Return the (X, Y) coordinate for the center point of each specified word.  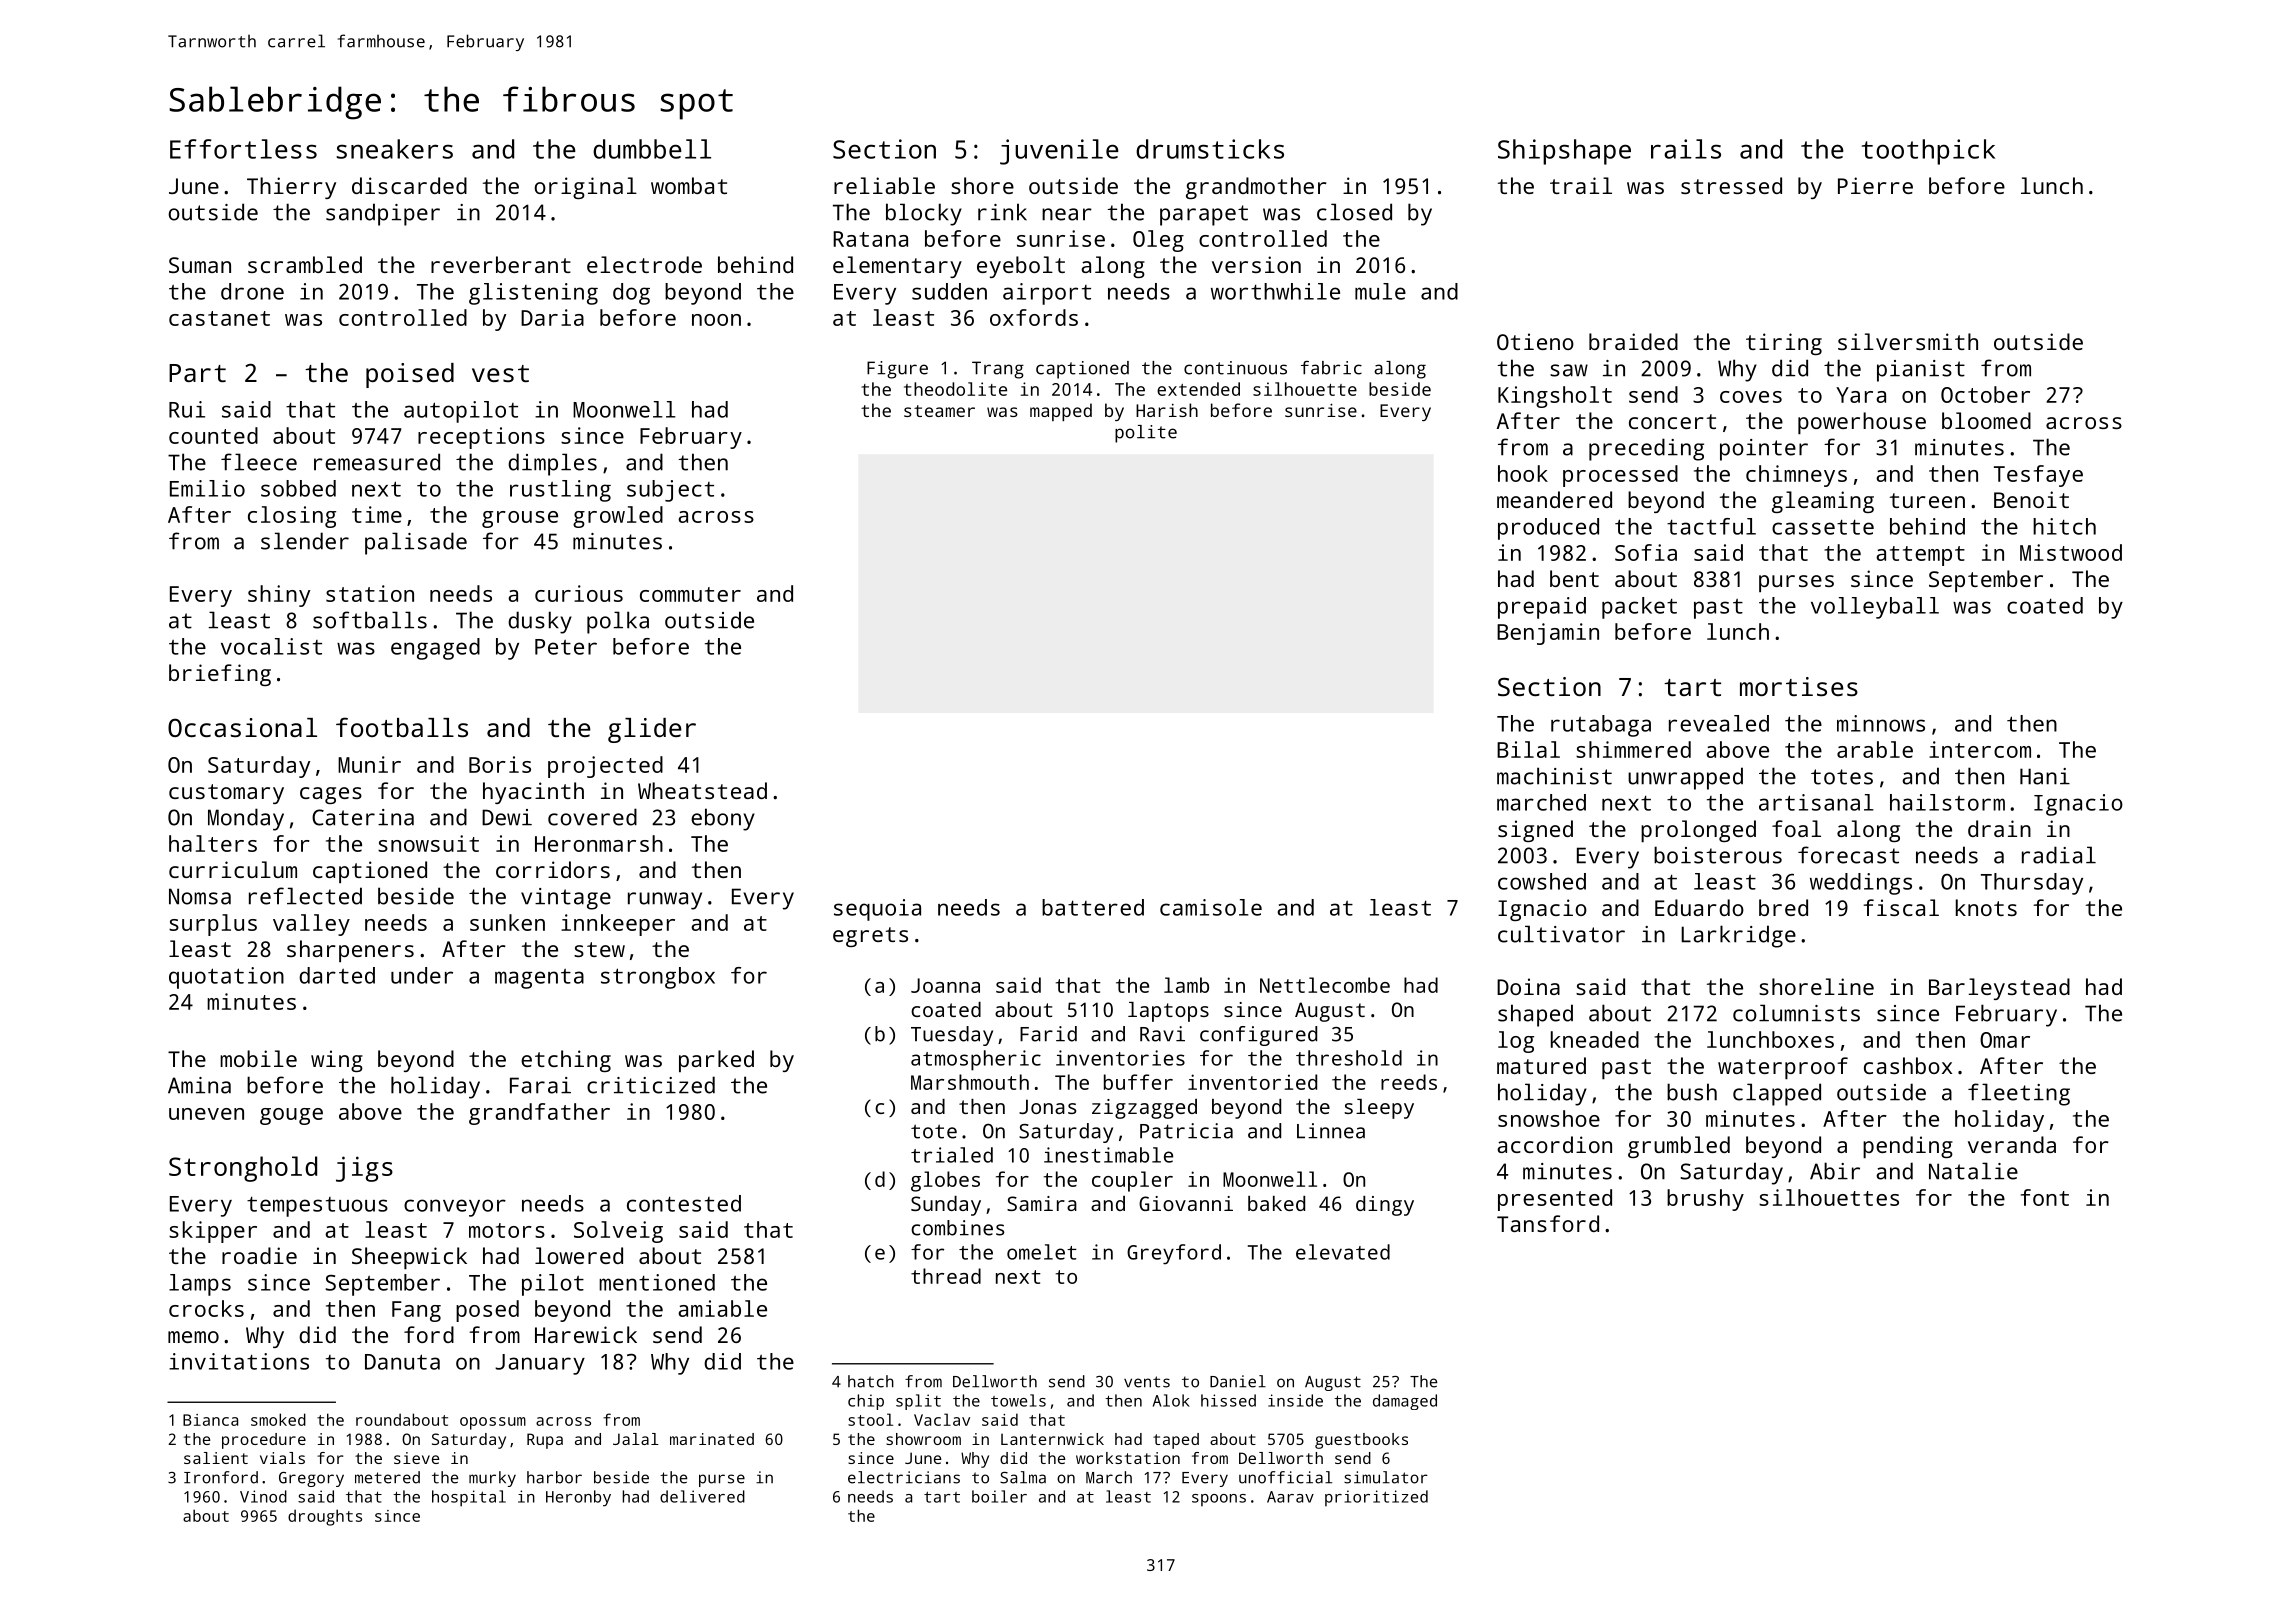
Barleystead (1999, 989)
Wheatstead (702, 790)
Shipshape (1564, 152)
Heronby (578, 1498)
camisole (1211, 907)
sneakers (394, 149)
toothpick (1928, 152)
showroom (923, 1439)
